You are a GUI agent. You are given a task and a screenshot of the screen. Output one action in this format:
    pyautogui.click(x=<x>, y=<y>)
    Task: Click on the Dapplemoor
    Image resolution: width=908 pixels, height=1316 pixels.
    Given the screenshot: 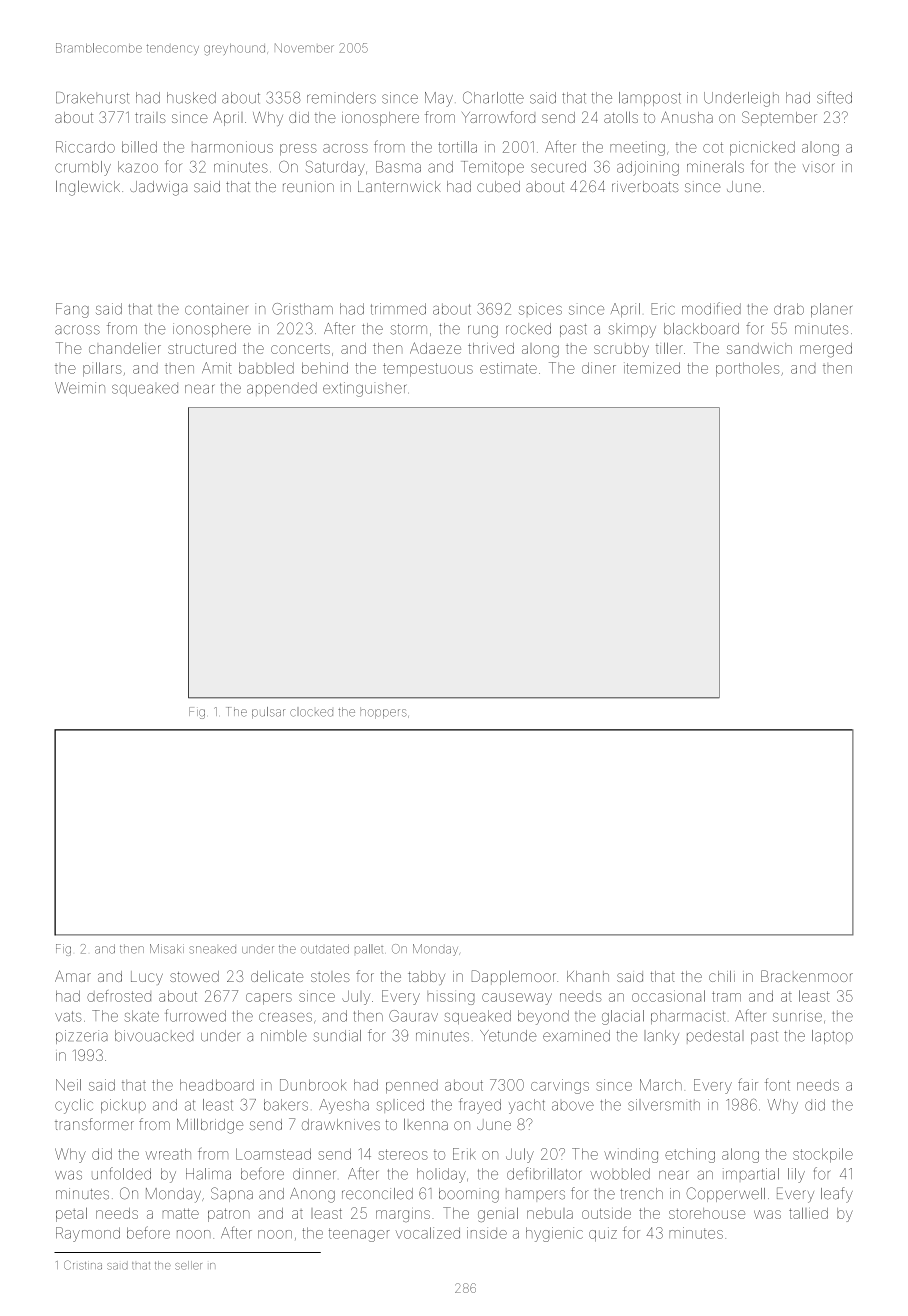 What is the action you would take?
    pyautogui.click(x=514, y=977)
